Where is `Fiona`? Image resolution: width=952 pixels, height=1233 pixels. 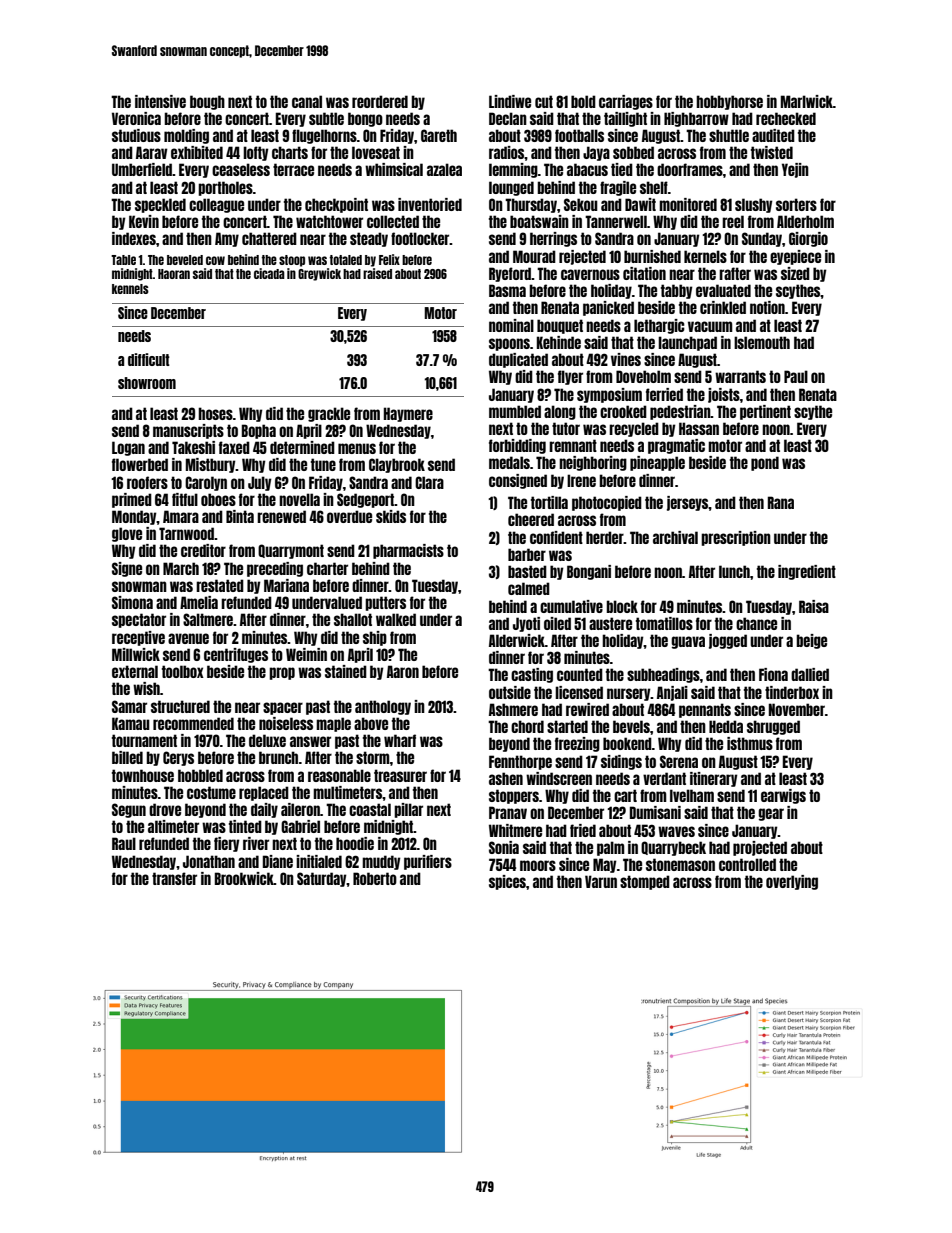
Fiona is located at coordinates (773, 674).
